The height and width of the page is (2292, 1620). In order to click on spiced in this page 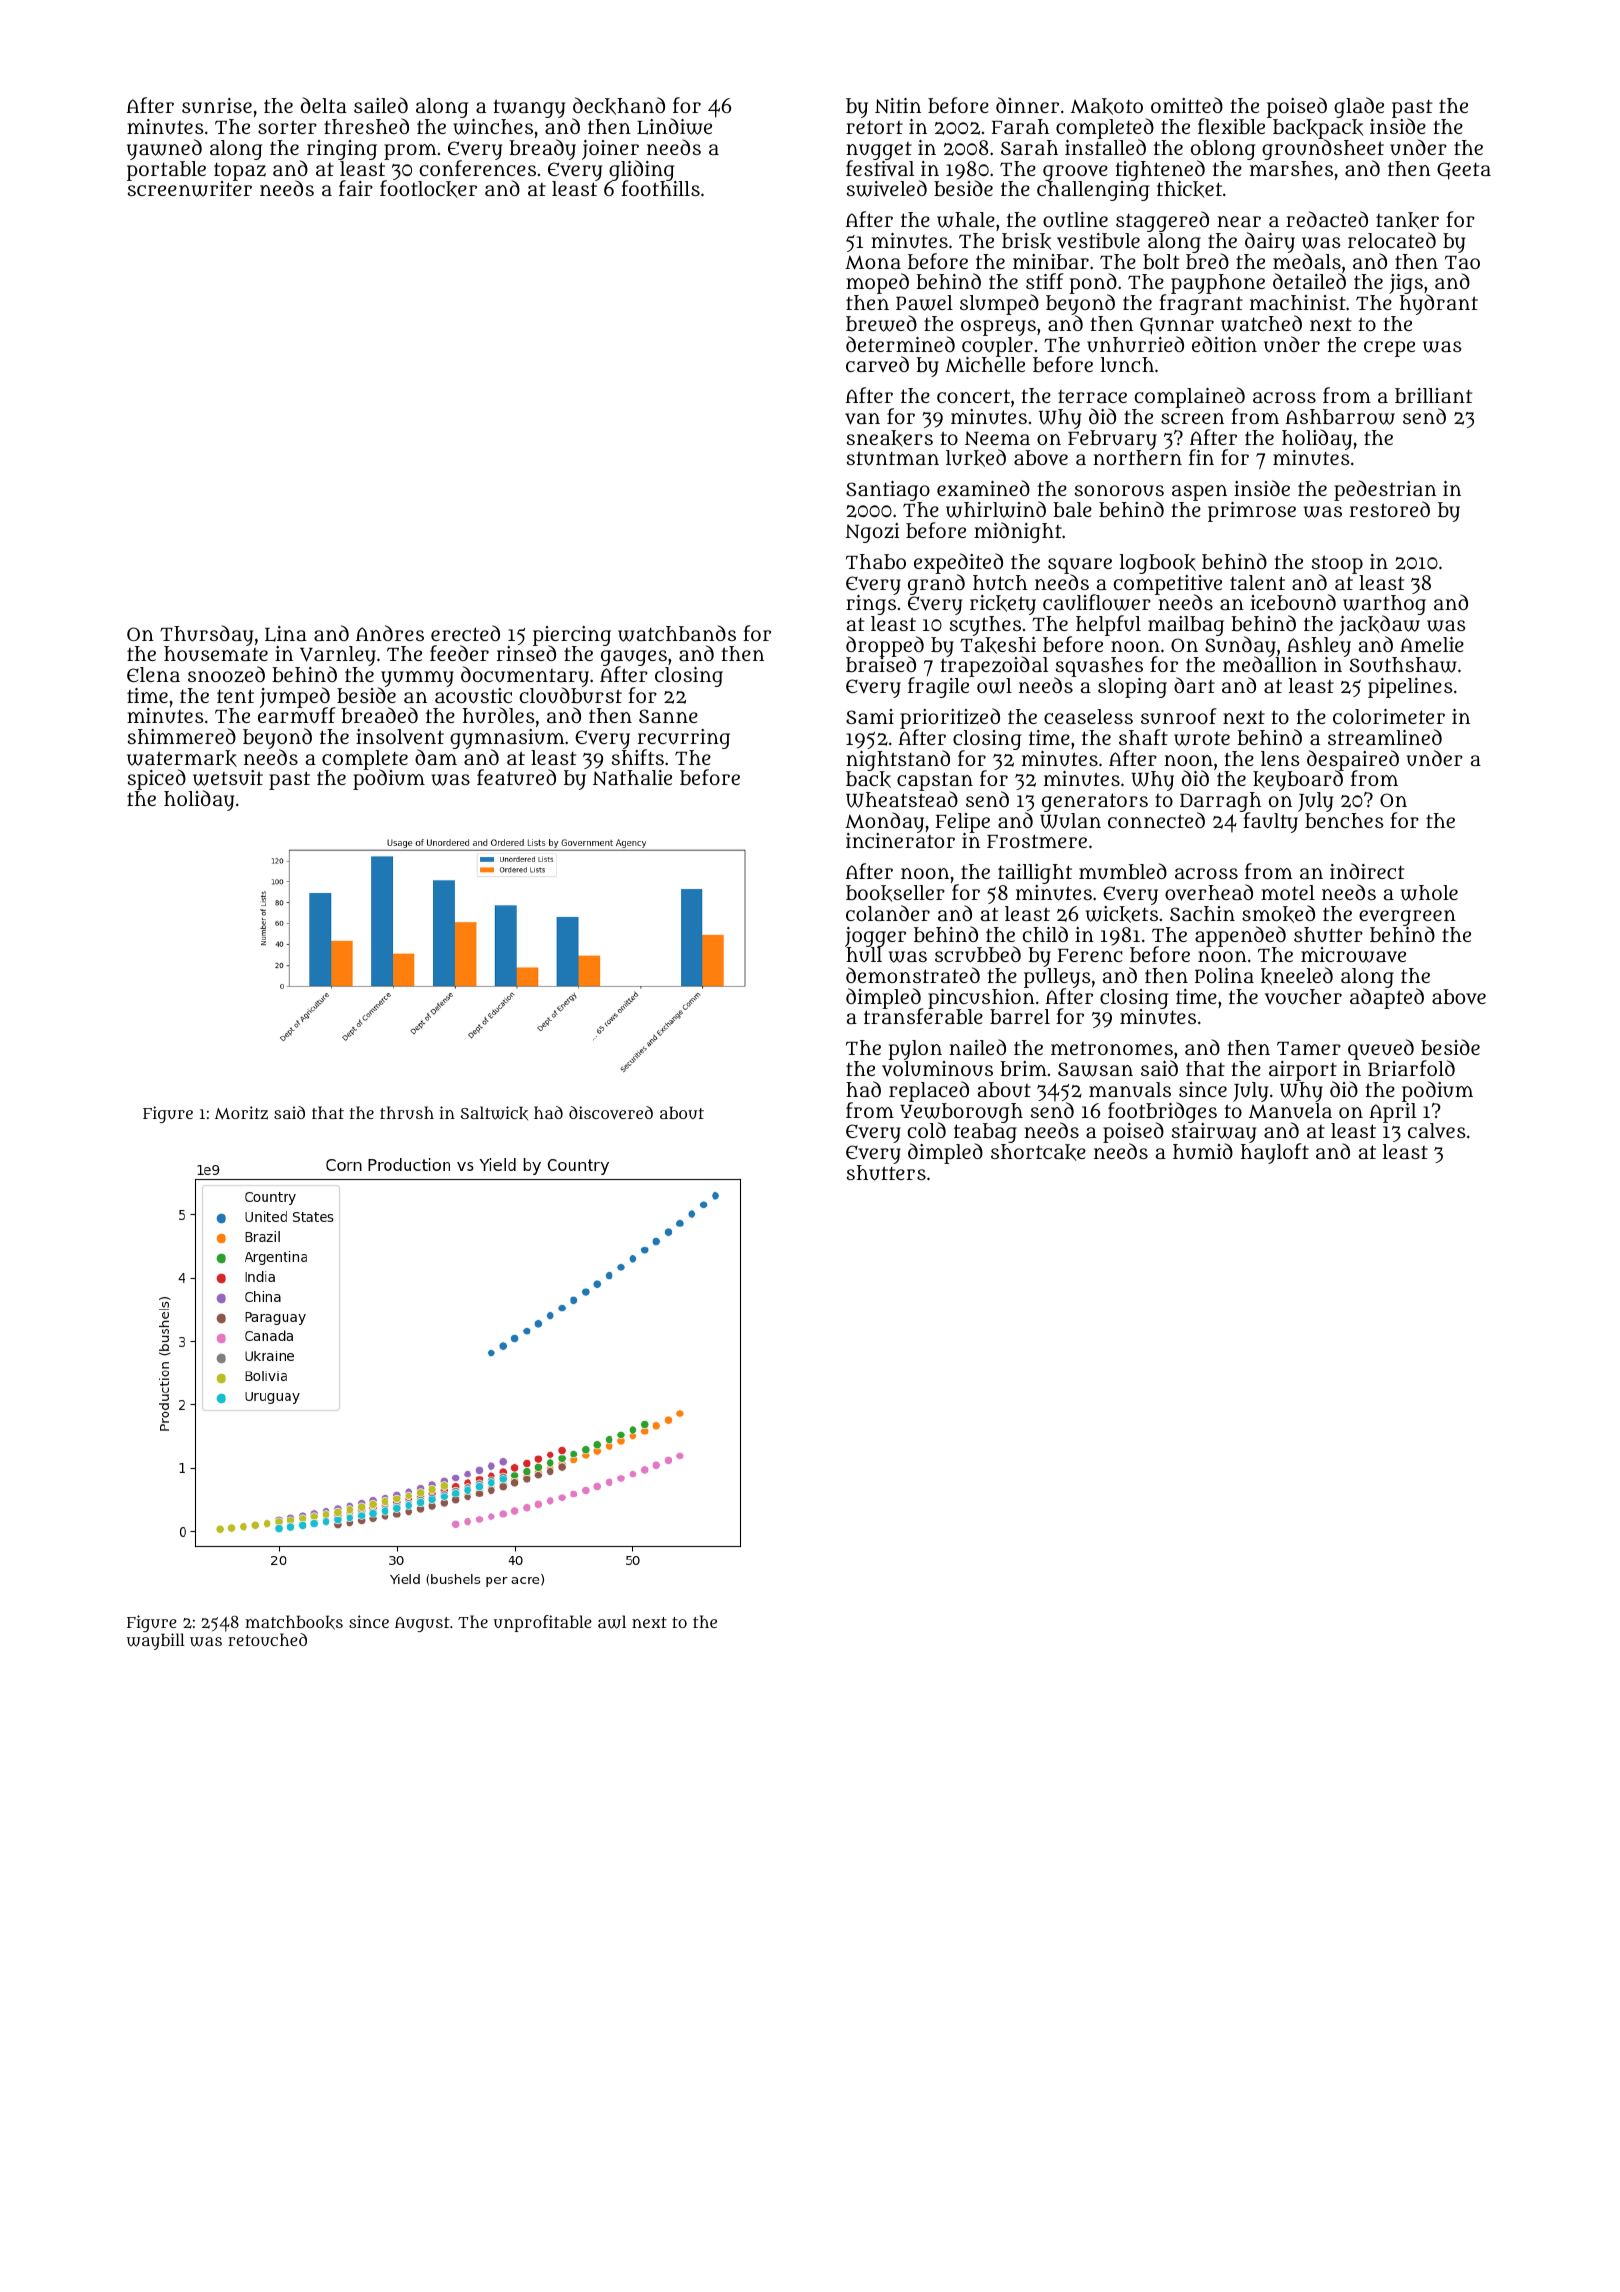, I will do `click(157, 779)`.
